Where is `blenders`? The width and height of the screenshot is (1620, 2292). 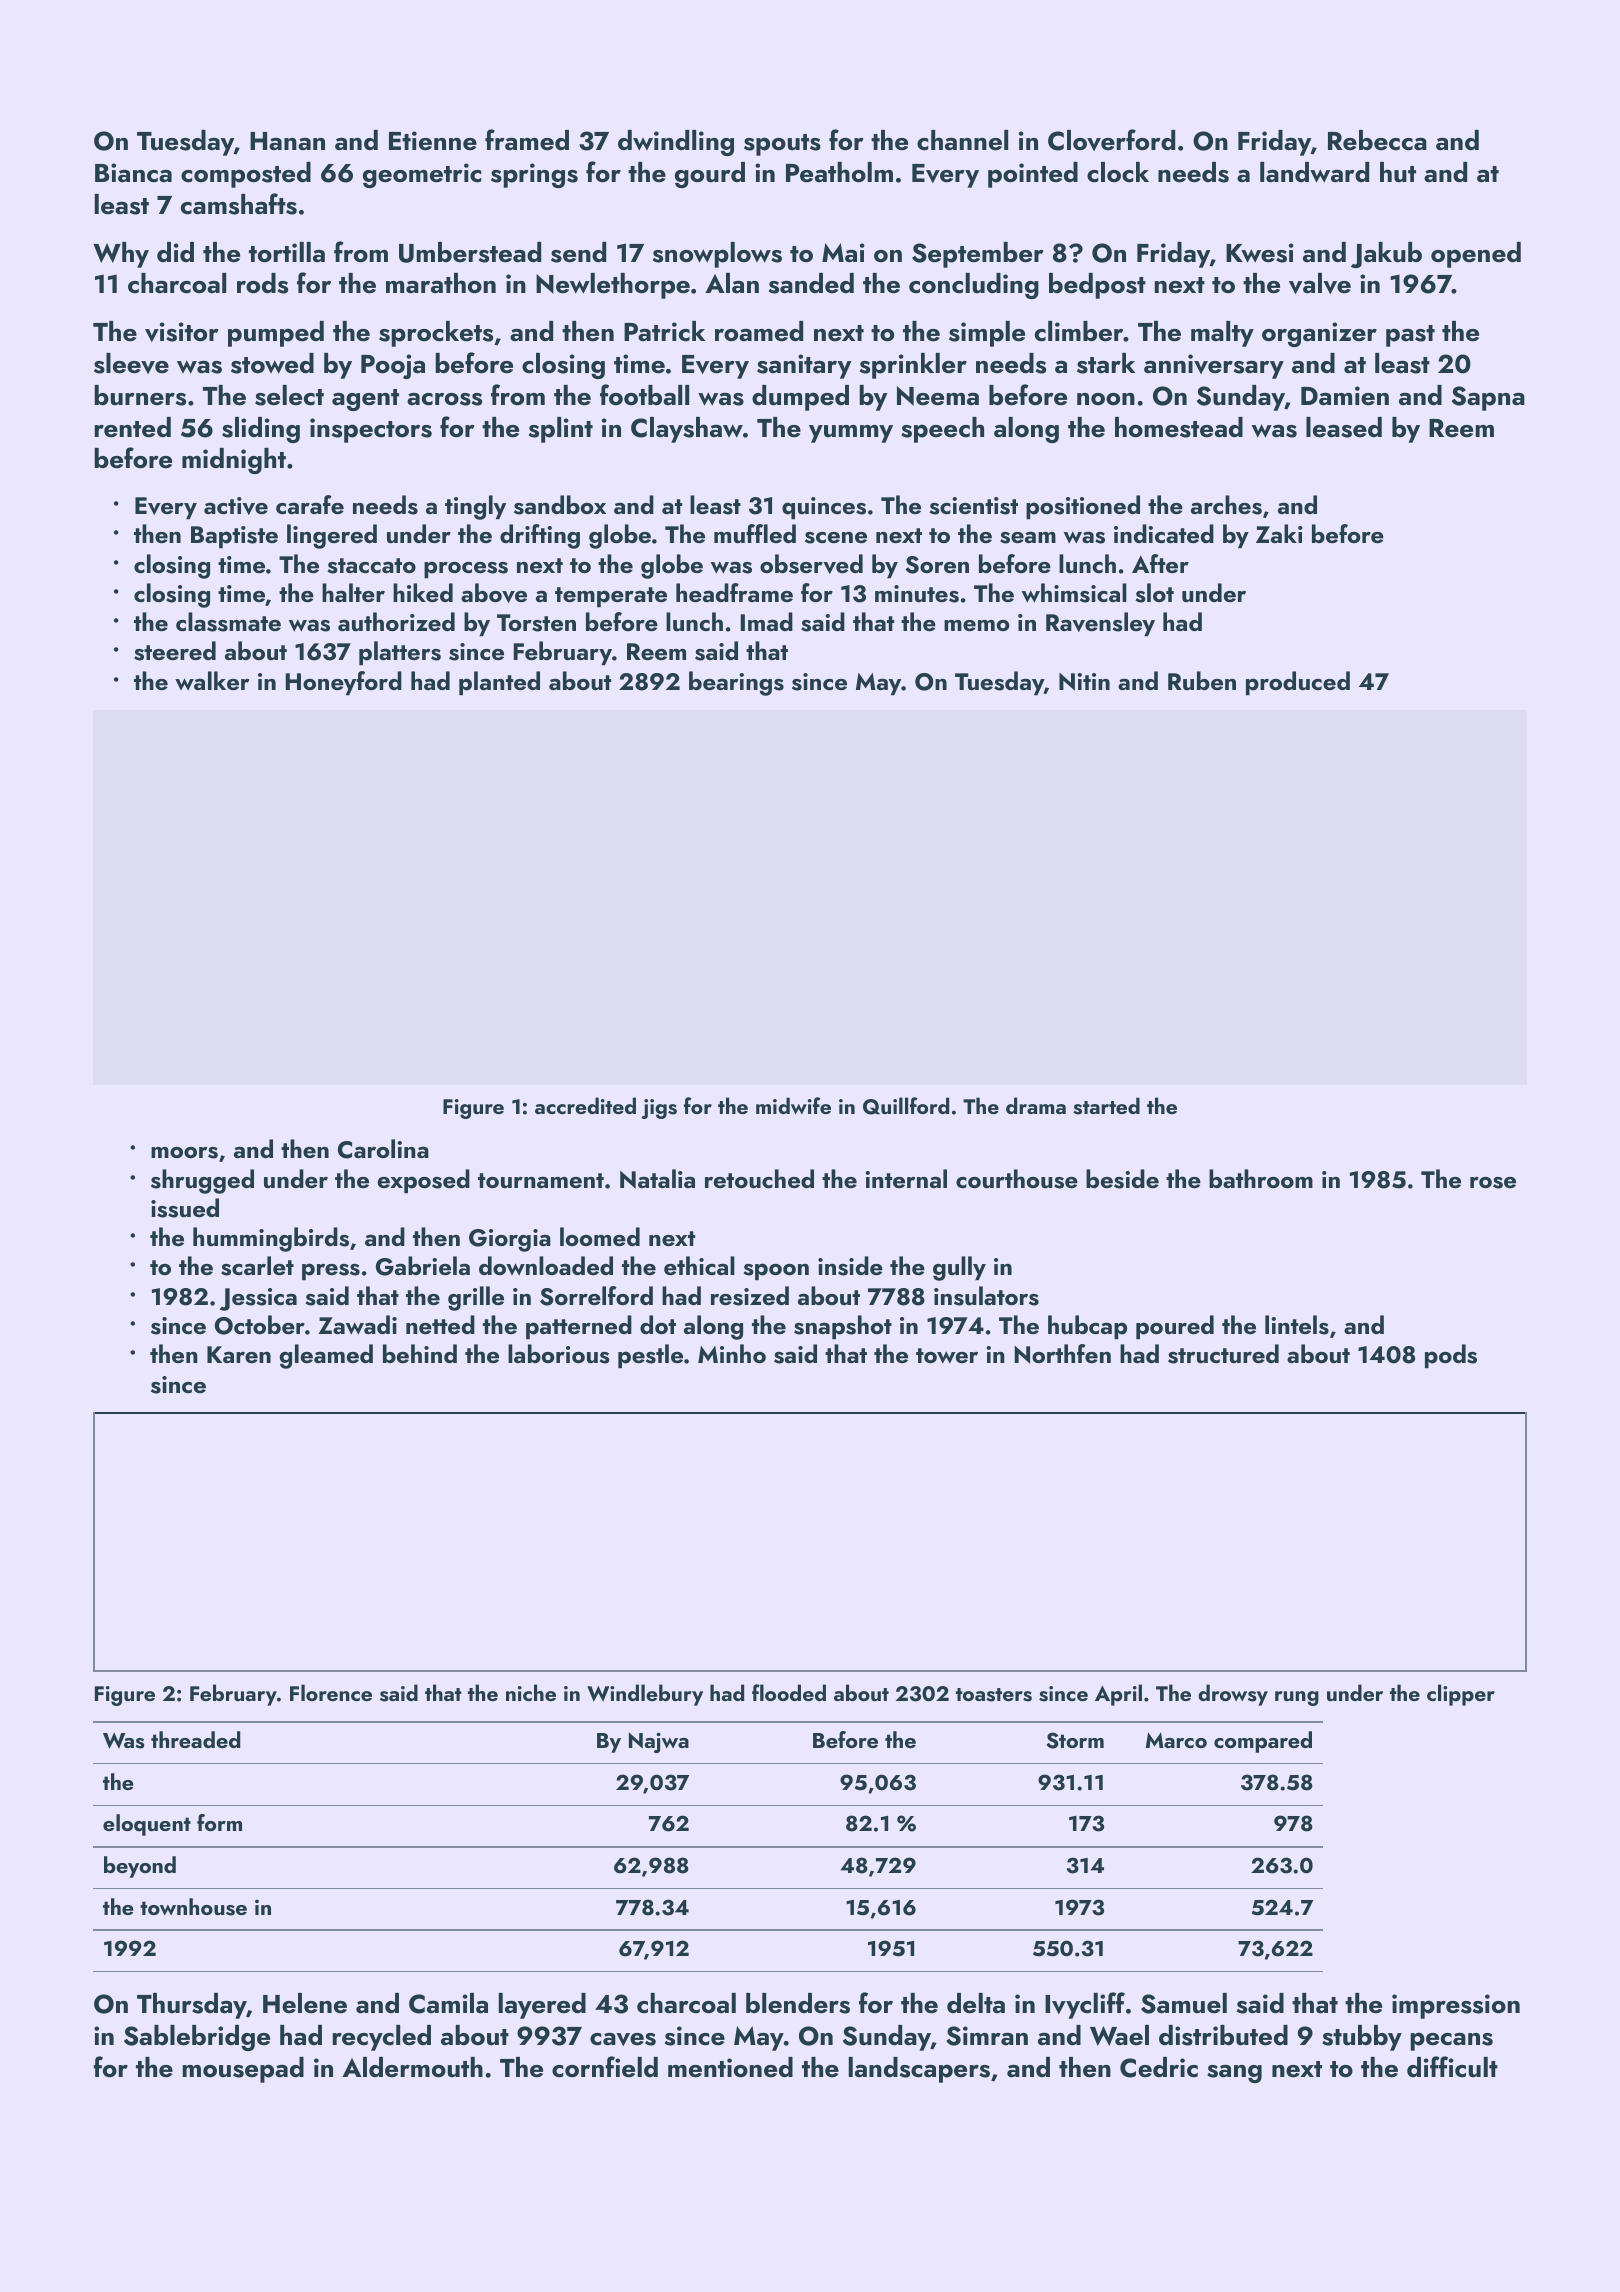 blenders is located at coordinates (798, 2003).
